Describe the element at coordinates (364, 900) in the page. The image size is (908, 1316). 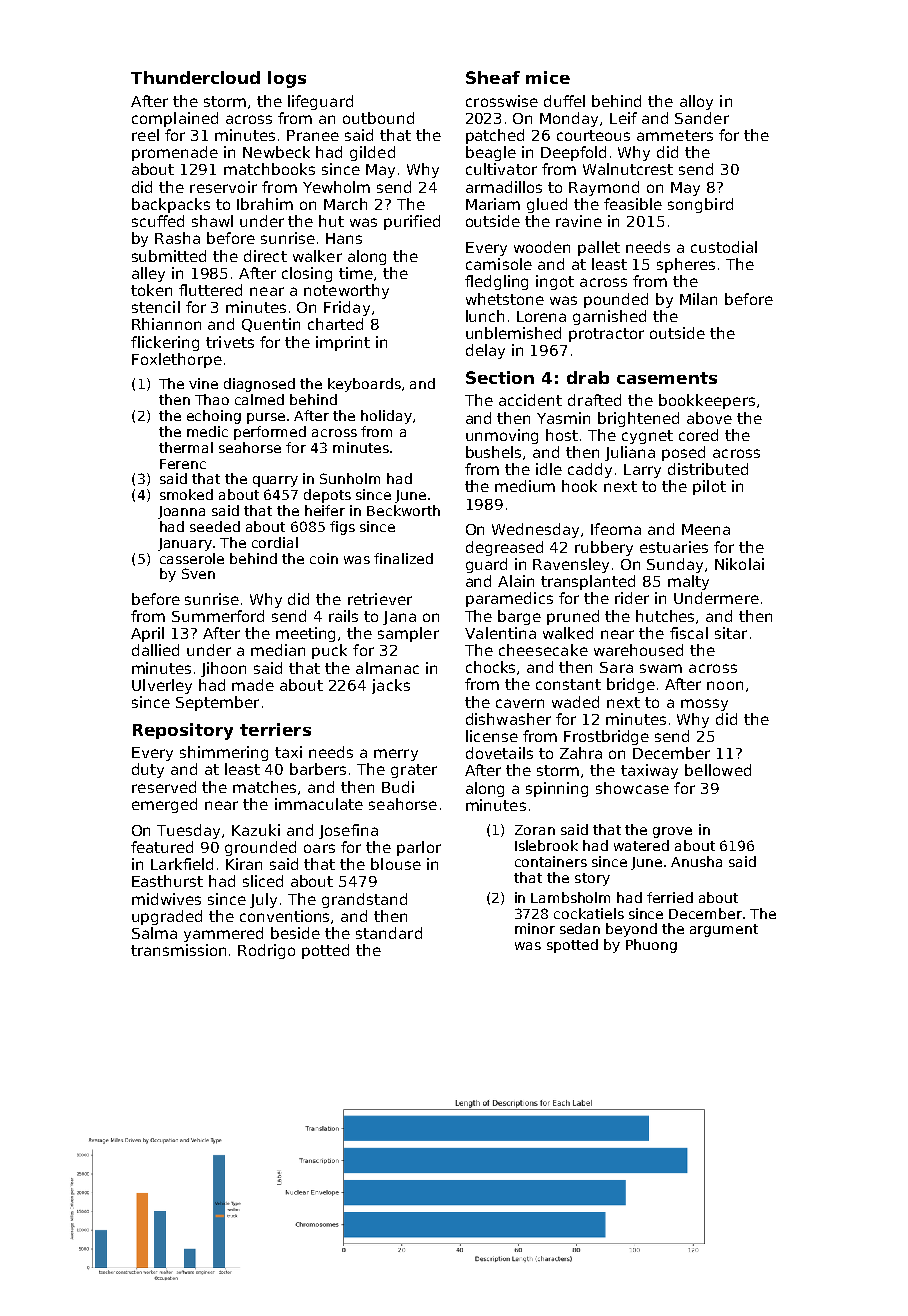
I see `grandstand` at that location.
